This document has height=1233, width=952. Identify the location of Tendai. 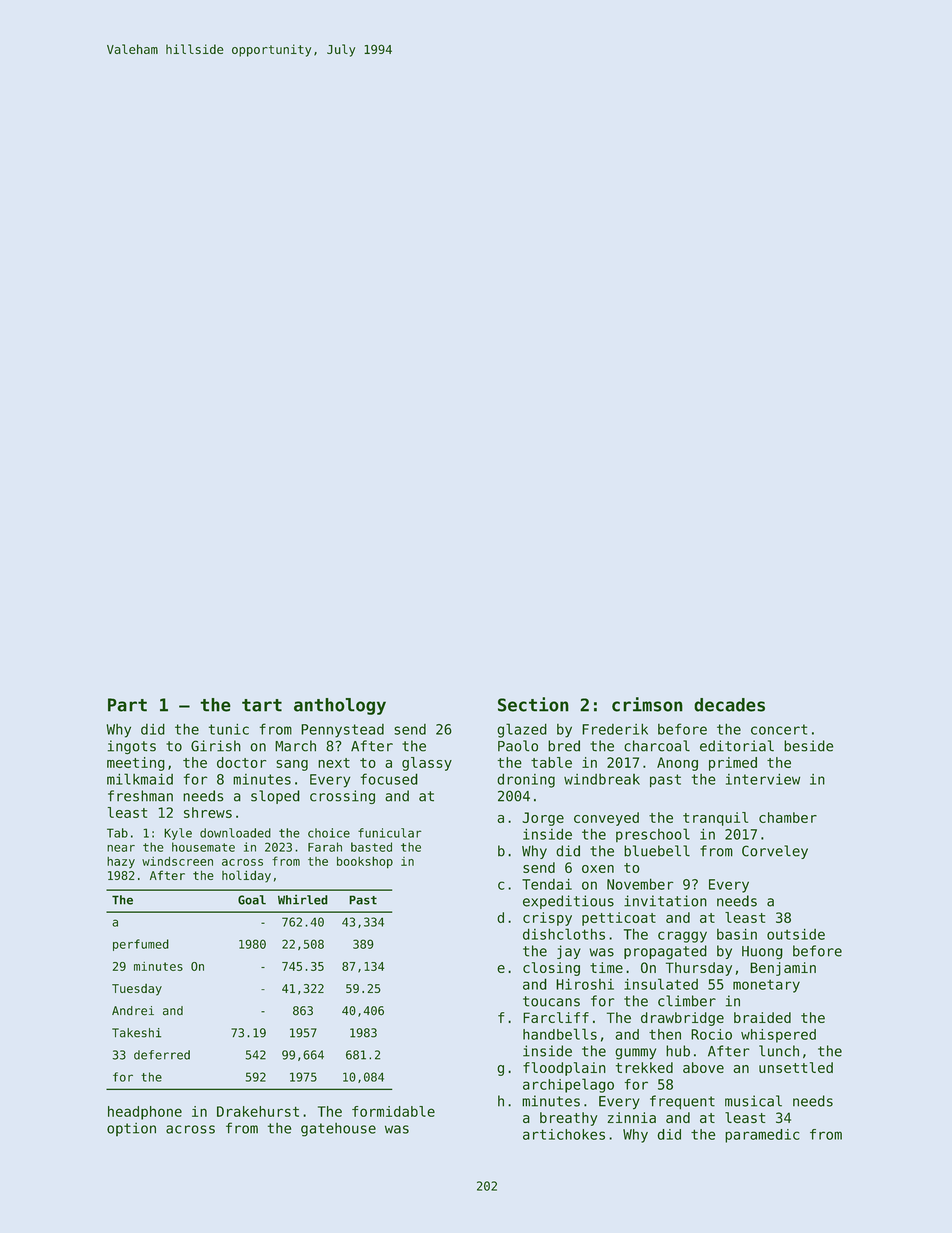
(547, 884).
